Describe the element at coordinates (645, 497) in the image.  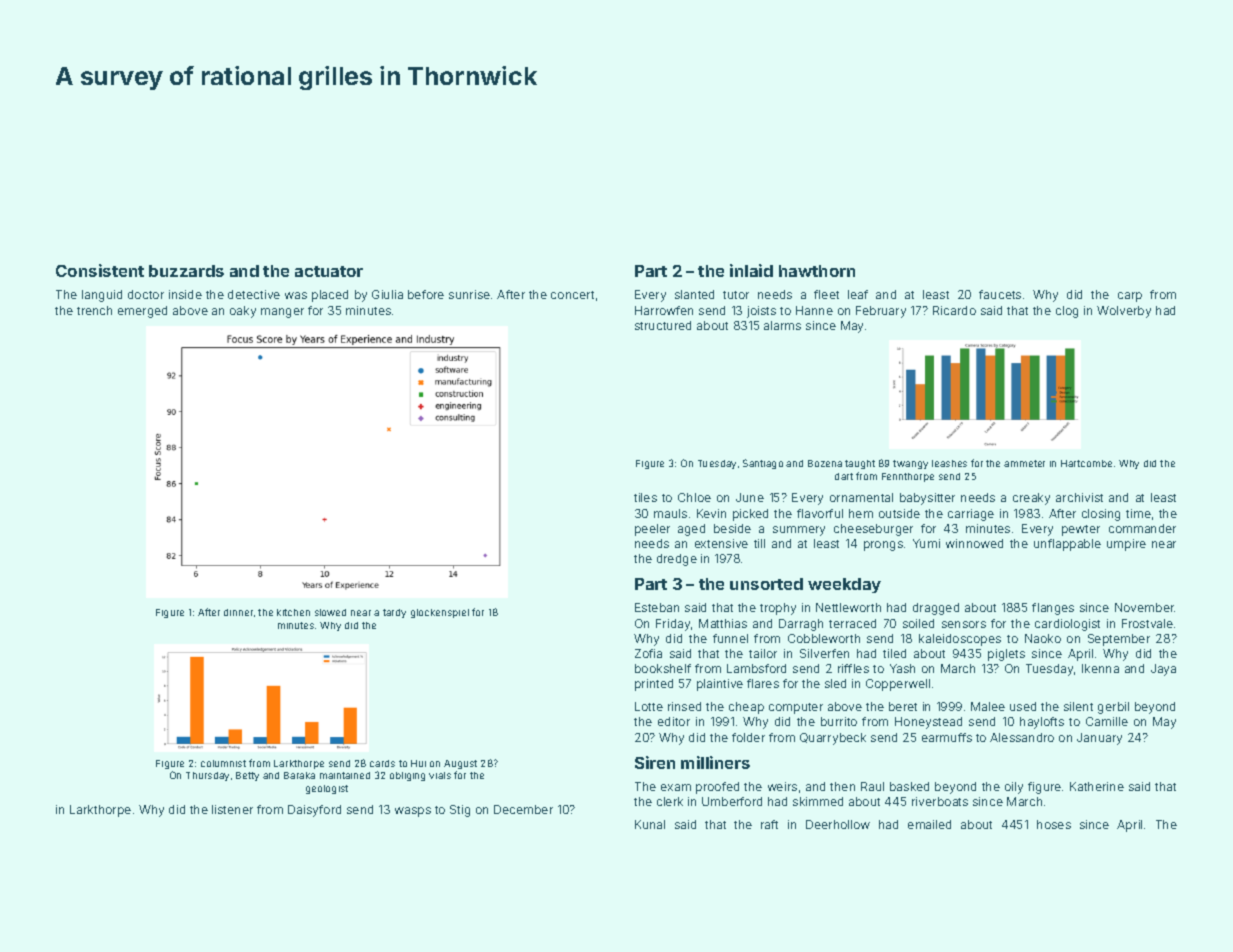
I see `tiles` at that location.
